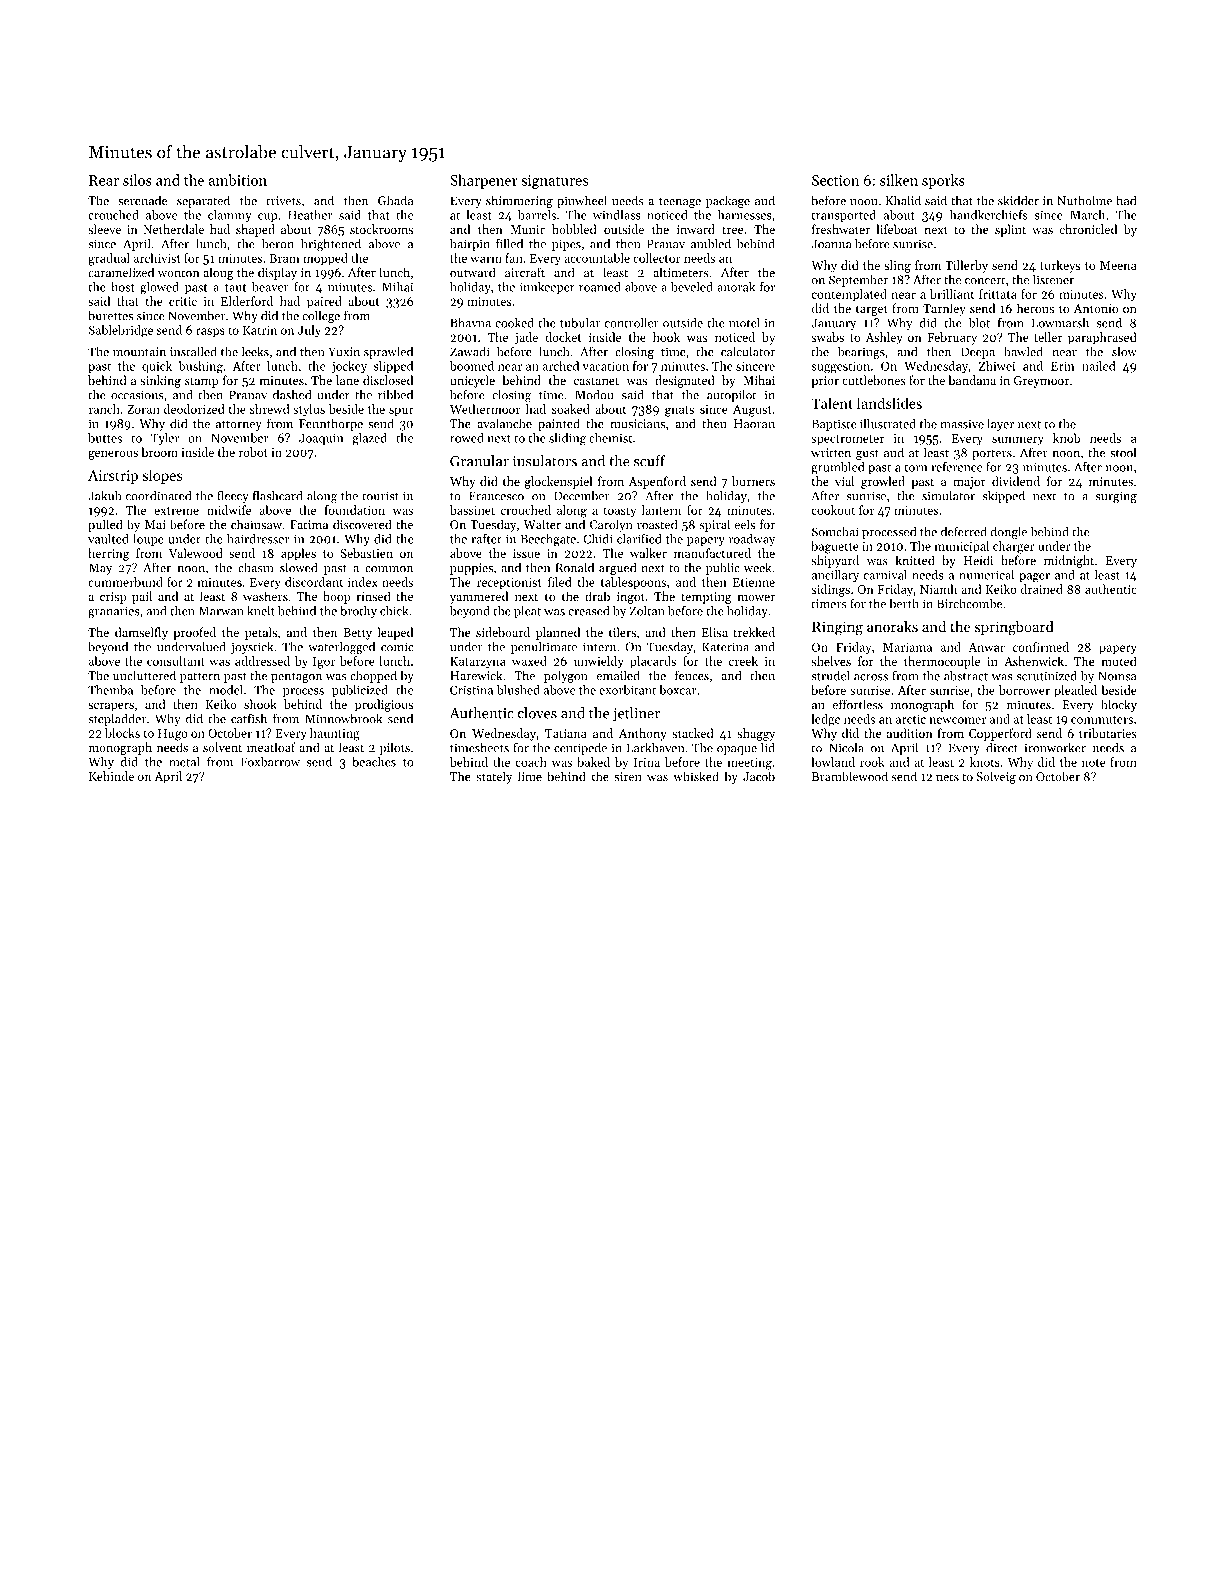 The width and height of the page is (1225, 1585). Describe the element at coordinates (104, 180) in the page. I see `Rear` at that location.
